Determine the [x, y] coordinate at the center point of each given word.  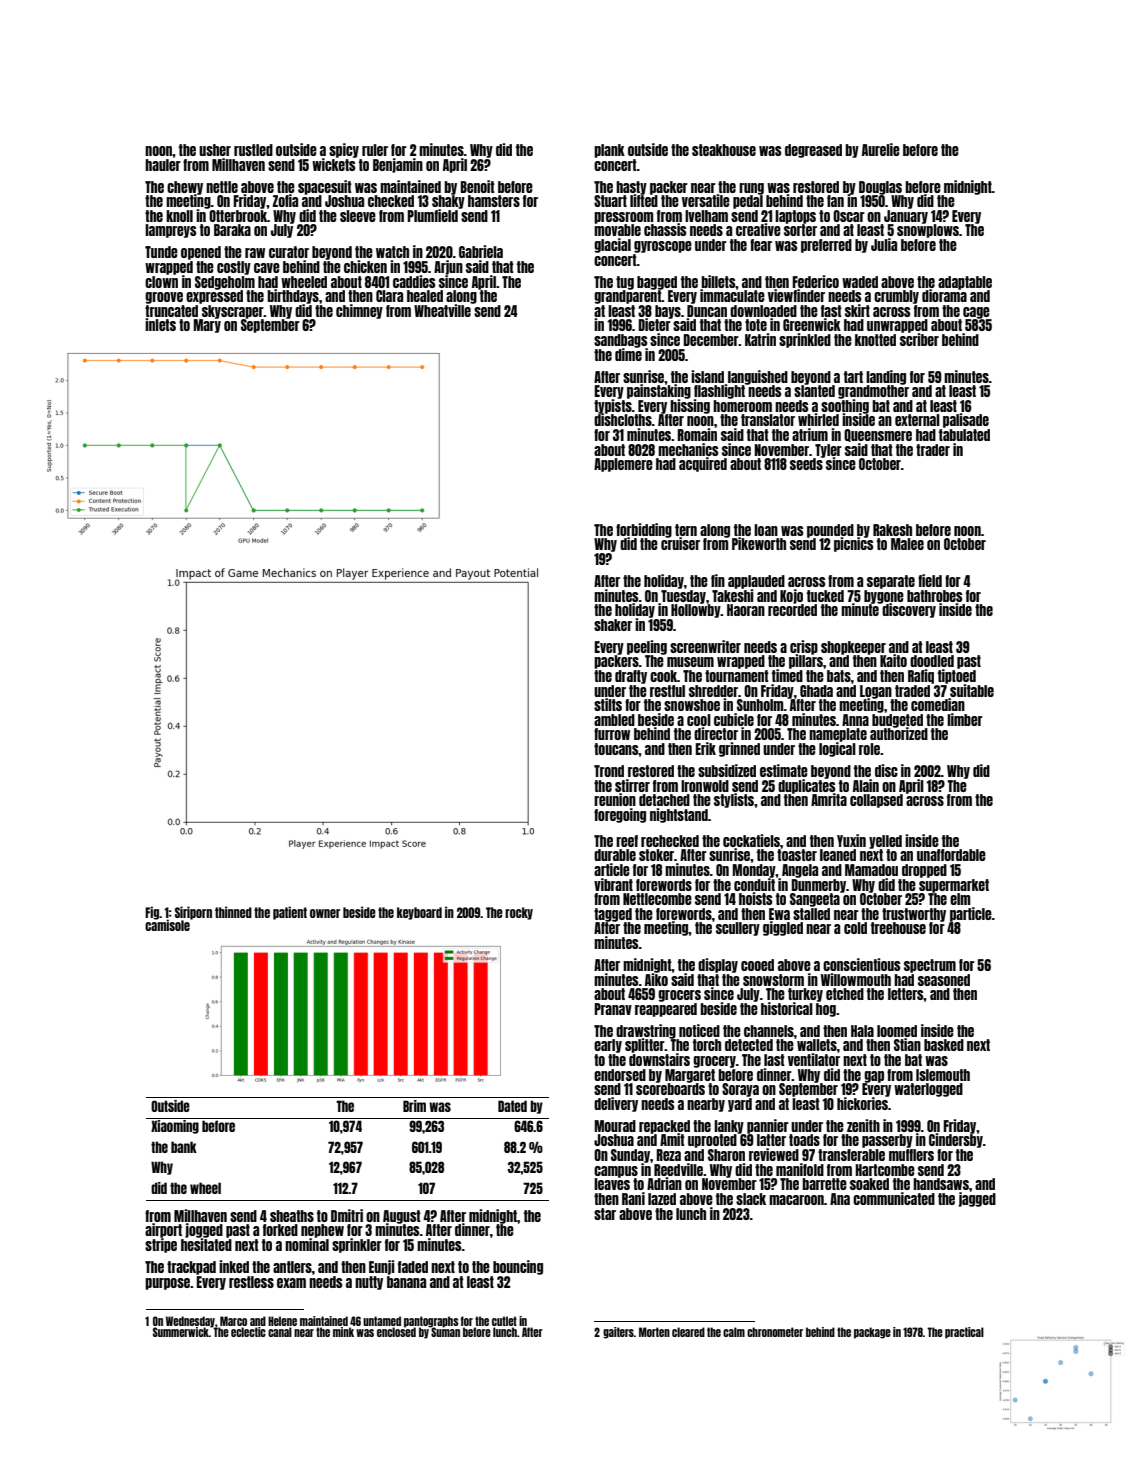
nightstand [679, 815]
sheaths [292, 1216]
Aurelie [881, 149]
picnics [853, 545]
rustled [253, 150]
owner [325, 913]
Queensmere [878, 435]
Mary [207, 326]
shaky [448, 202]
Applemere [623, 465]
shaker [613, 625]
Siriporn [193, 913]
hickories [862, 1103]
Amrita [829, 799]
